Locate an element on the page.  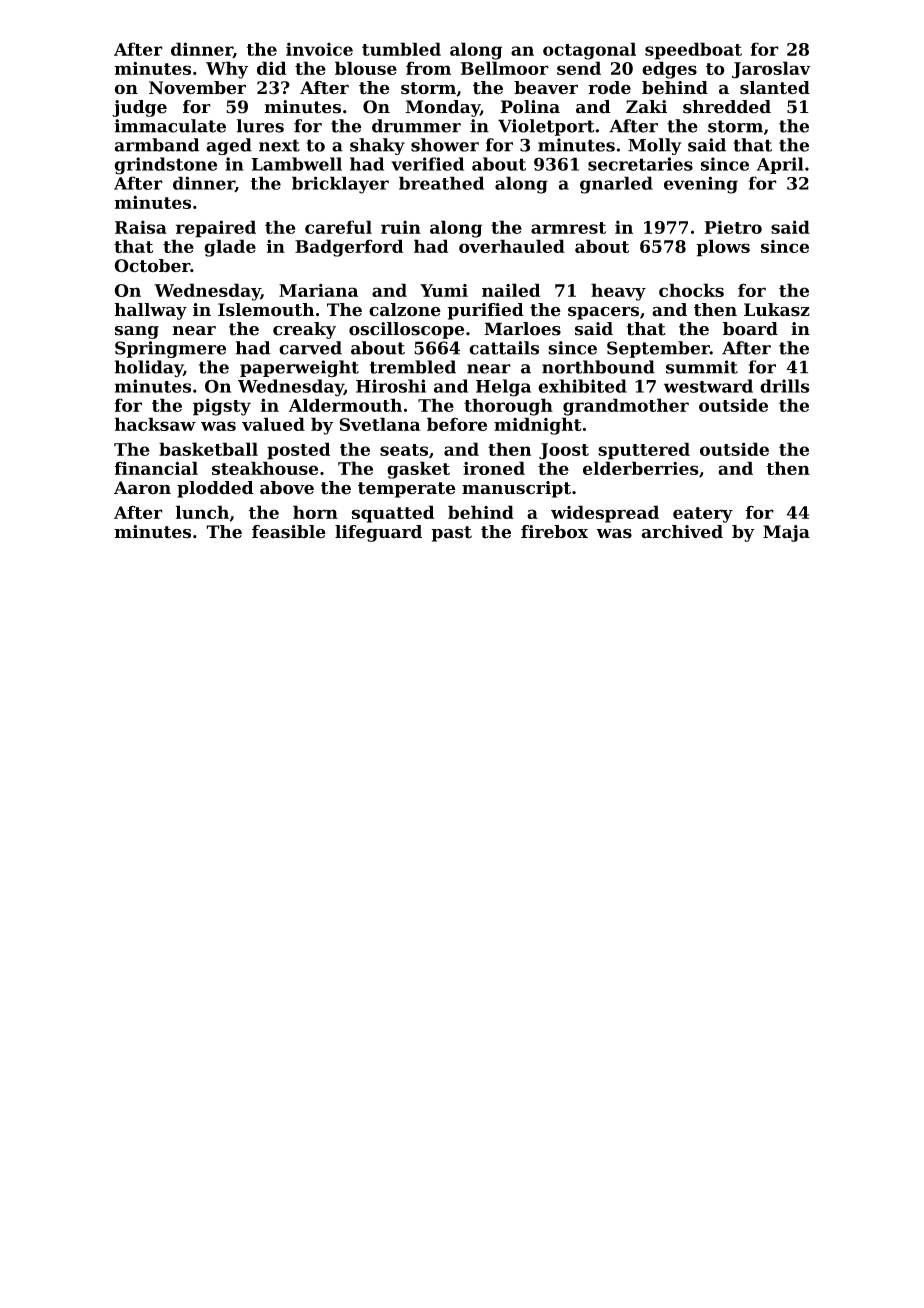
trembled is located at coordinates (413, 367).
